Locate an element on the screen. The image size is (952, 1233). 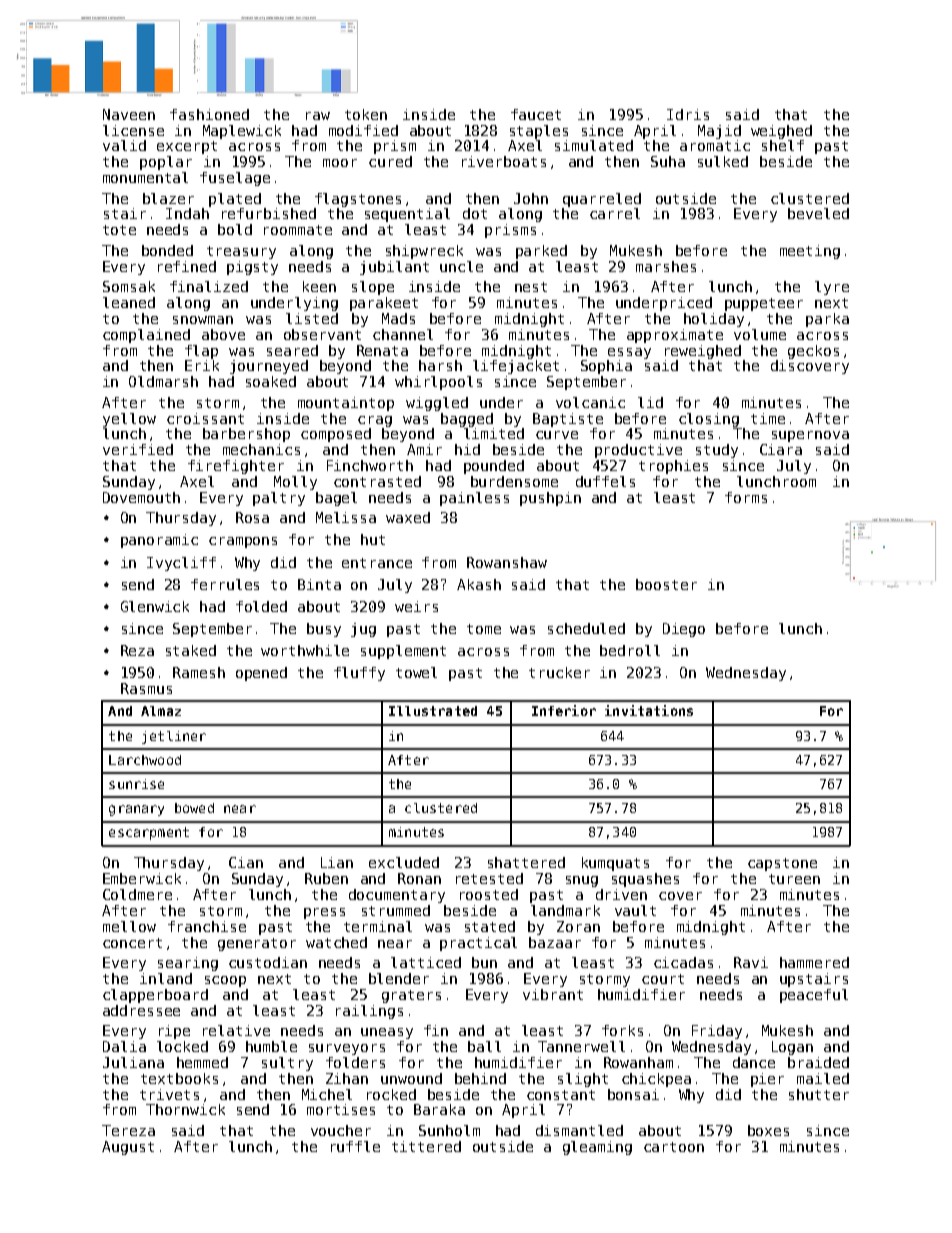
forms is located at coordinates (746, 497).
